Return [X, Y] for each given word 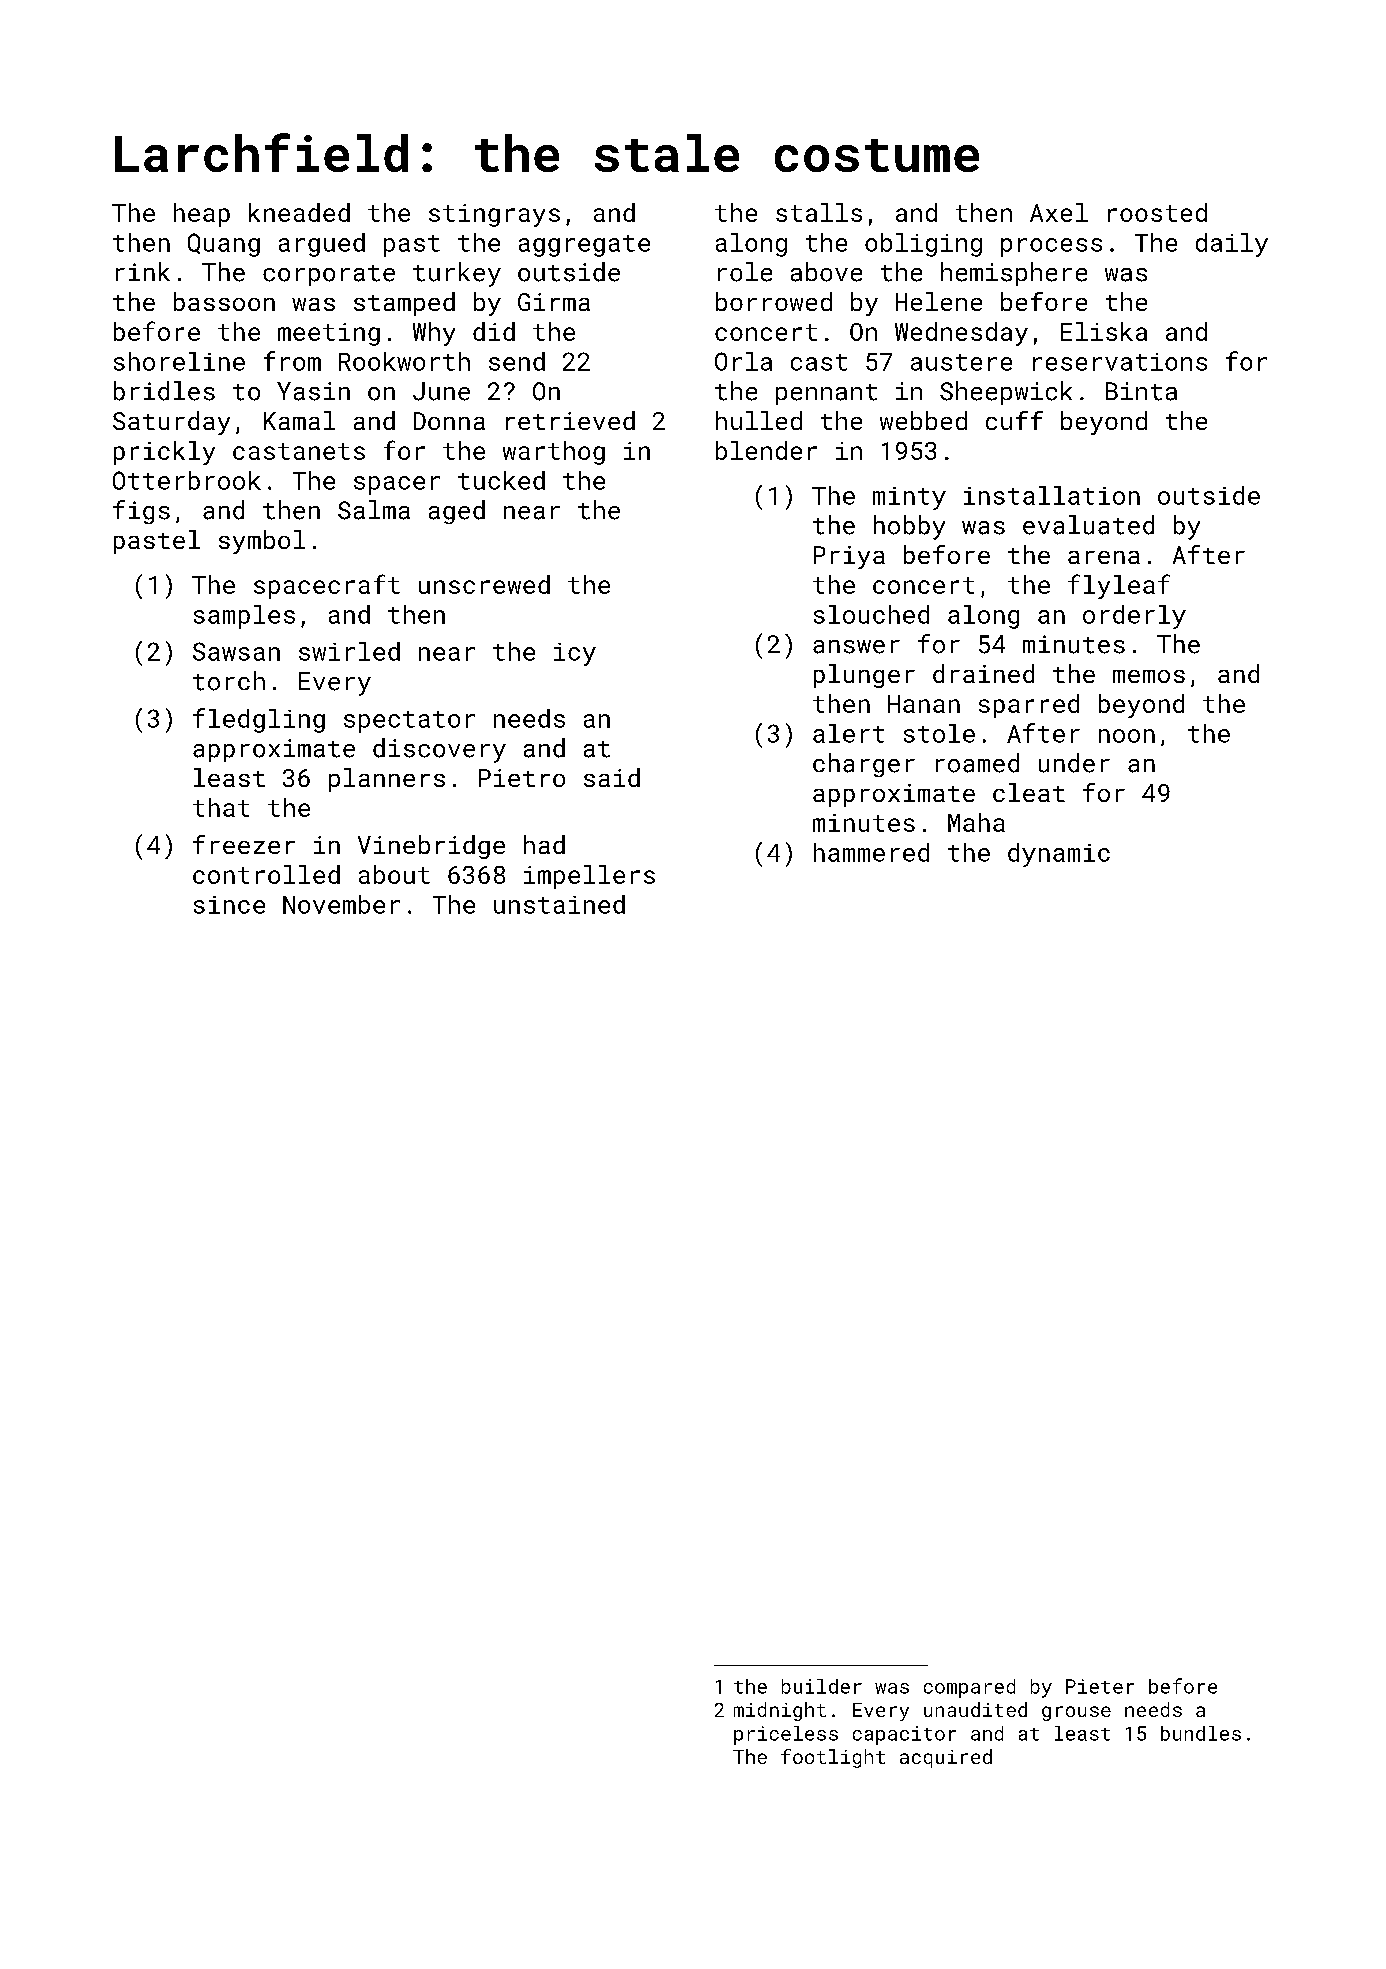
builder [822, 1686]
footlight [833, 1758]
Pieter [1100, 1686]
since [229, 905]
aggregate [584, 246]
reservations [1120, 362]
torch [229, 681]
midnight [780, 1711]
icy [575, 654]
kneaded [299, 212]
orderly [1134, 617]
